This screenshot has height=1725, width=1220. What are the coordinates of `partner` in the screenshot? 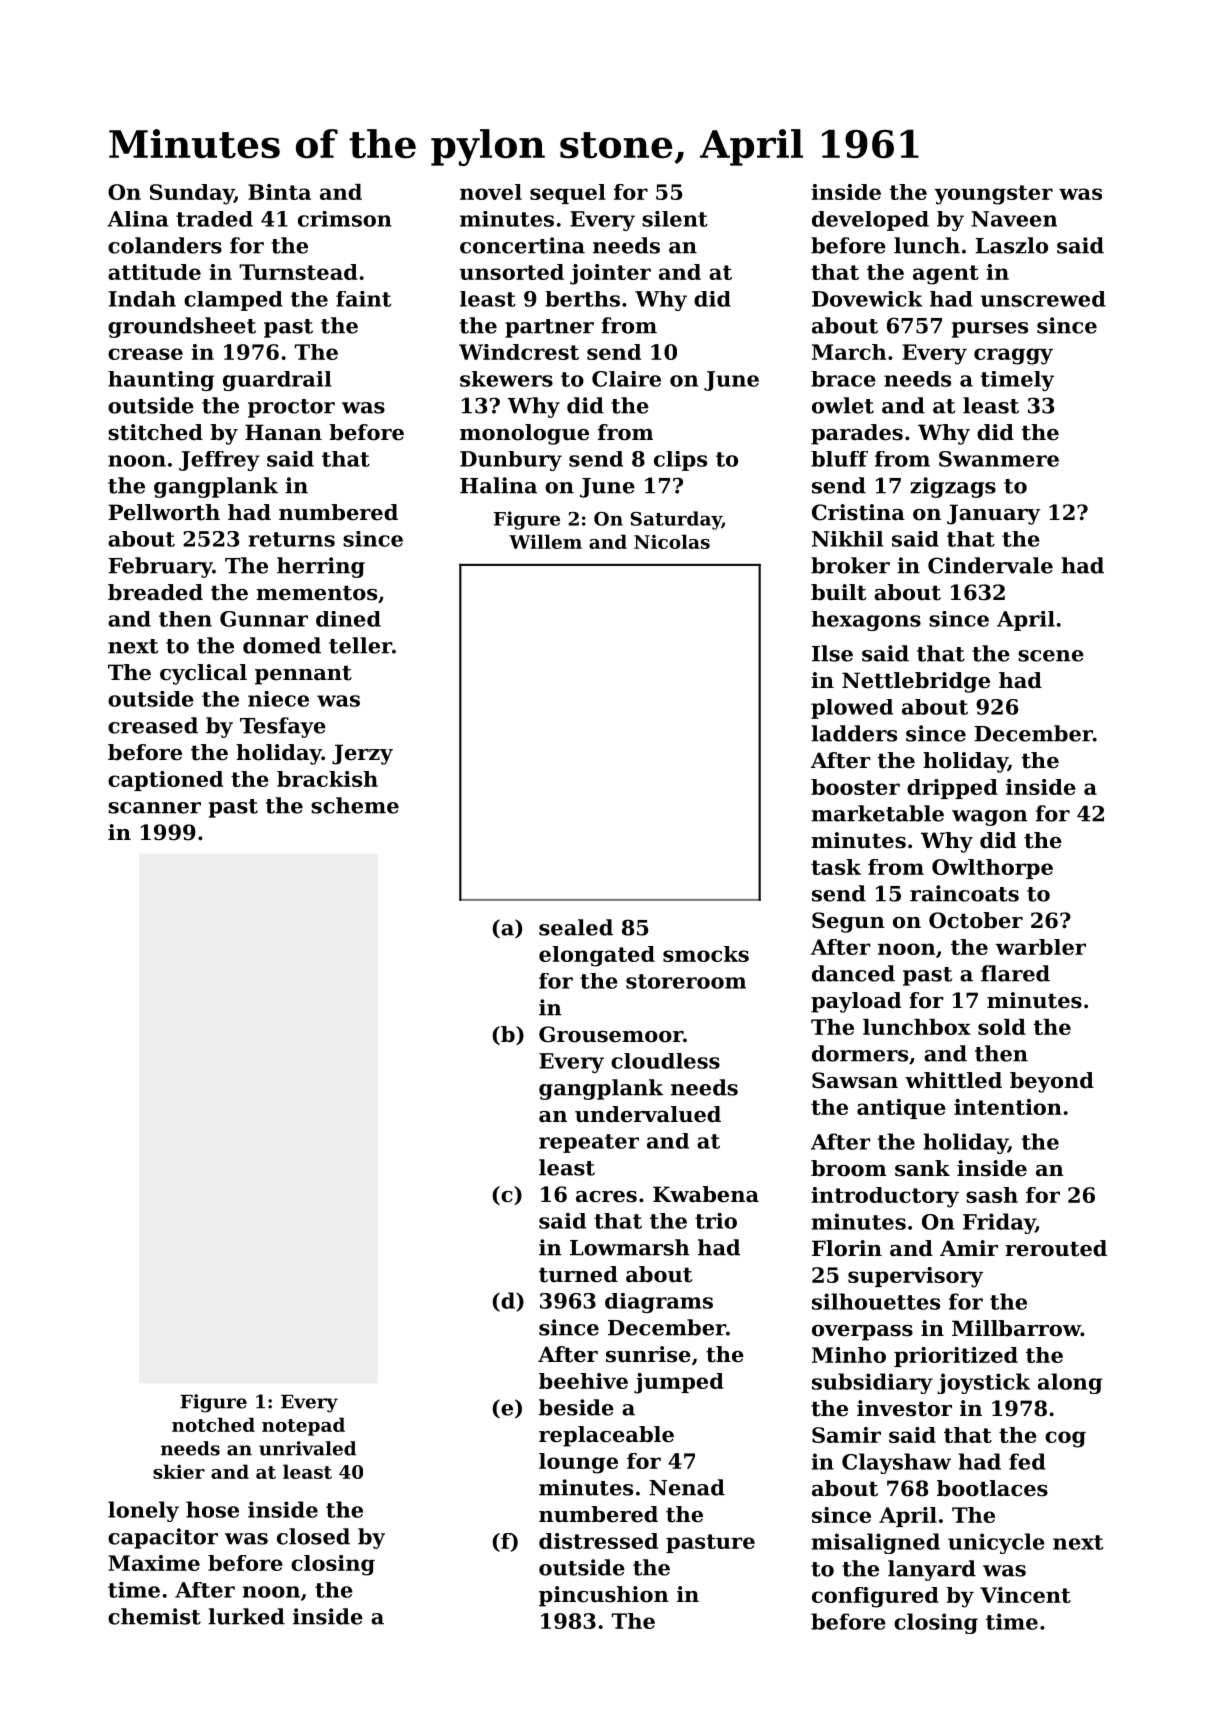 It's located at (549, 328).
